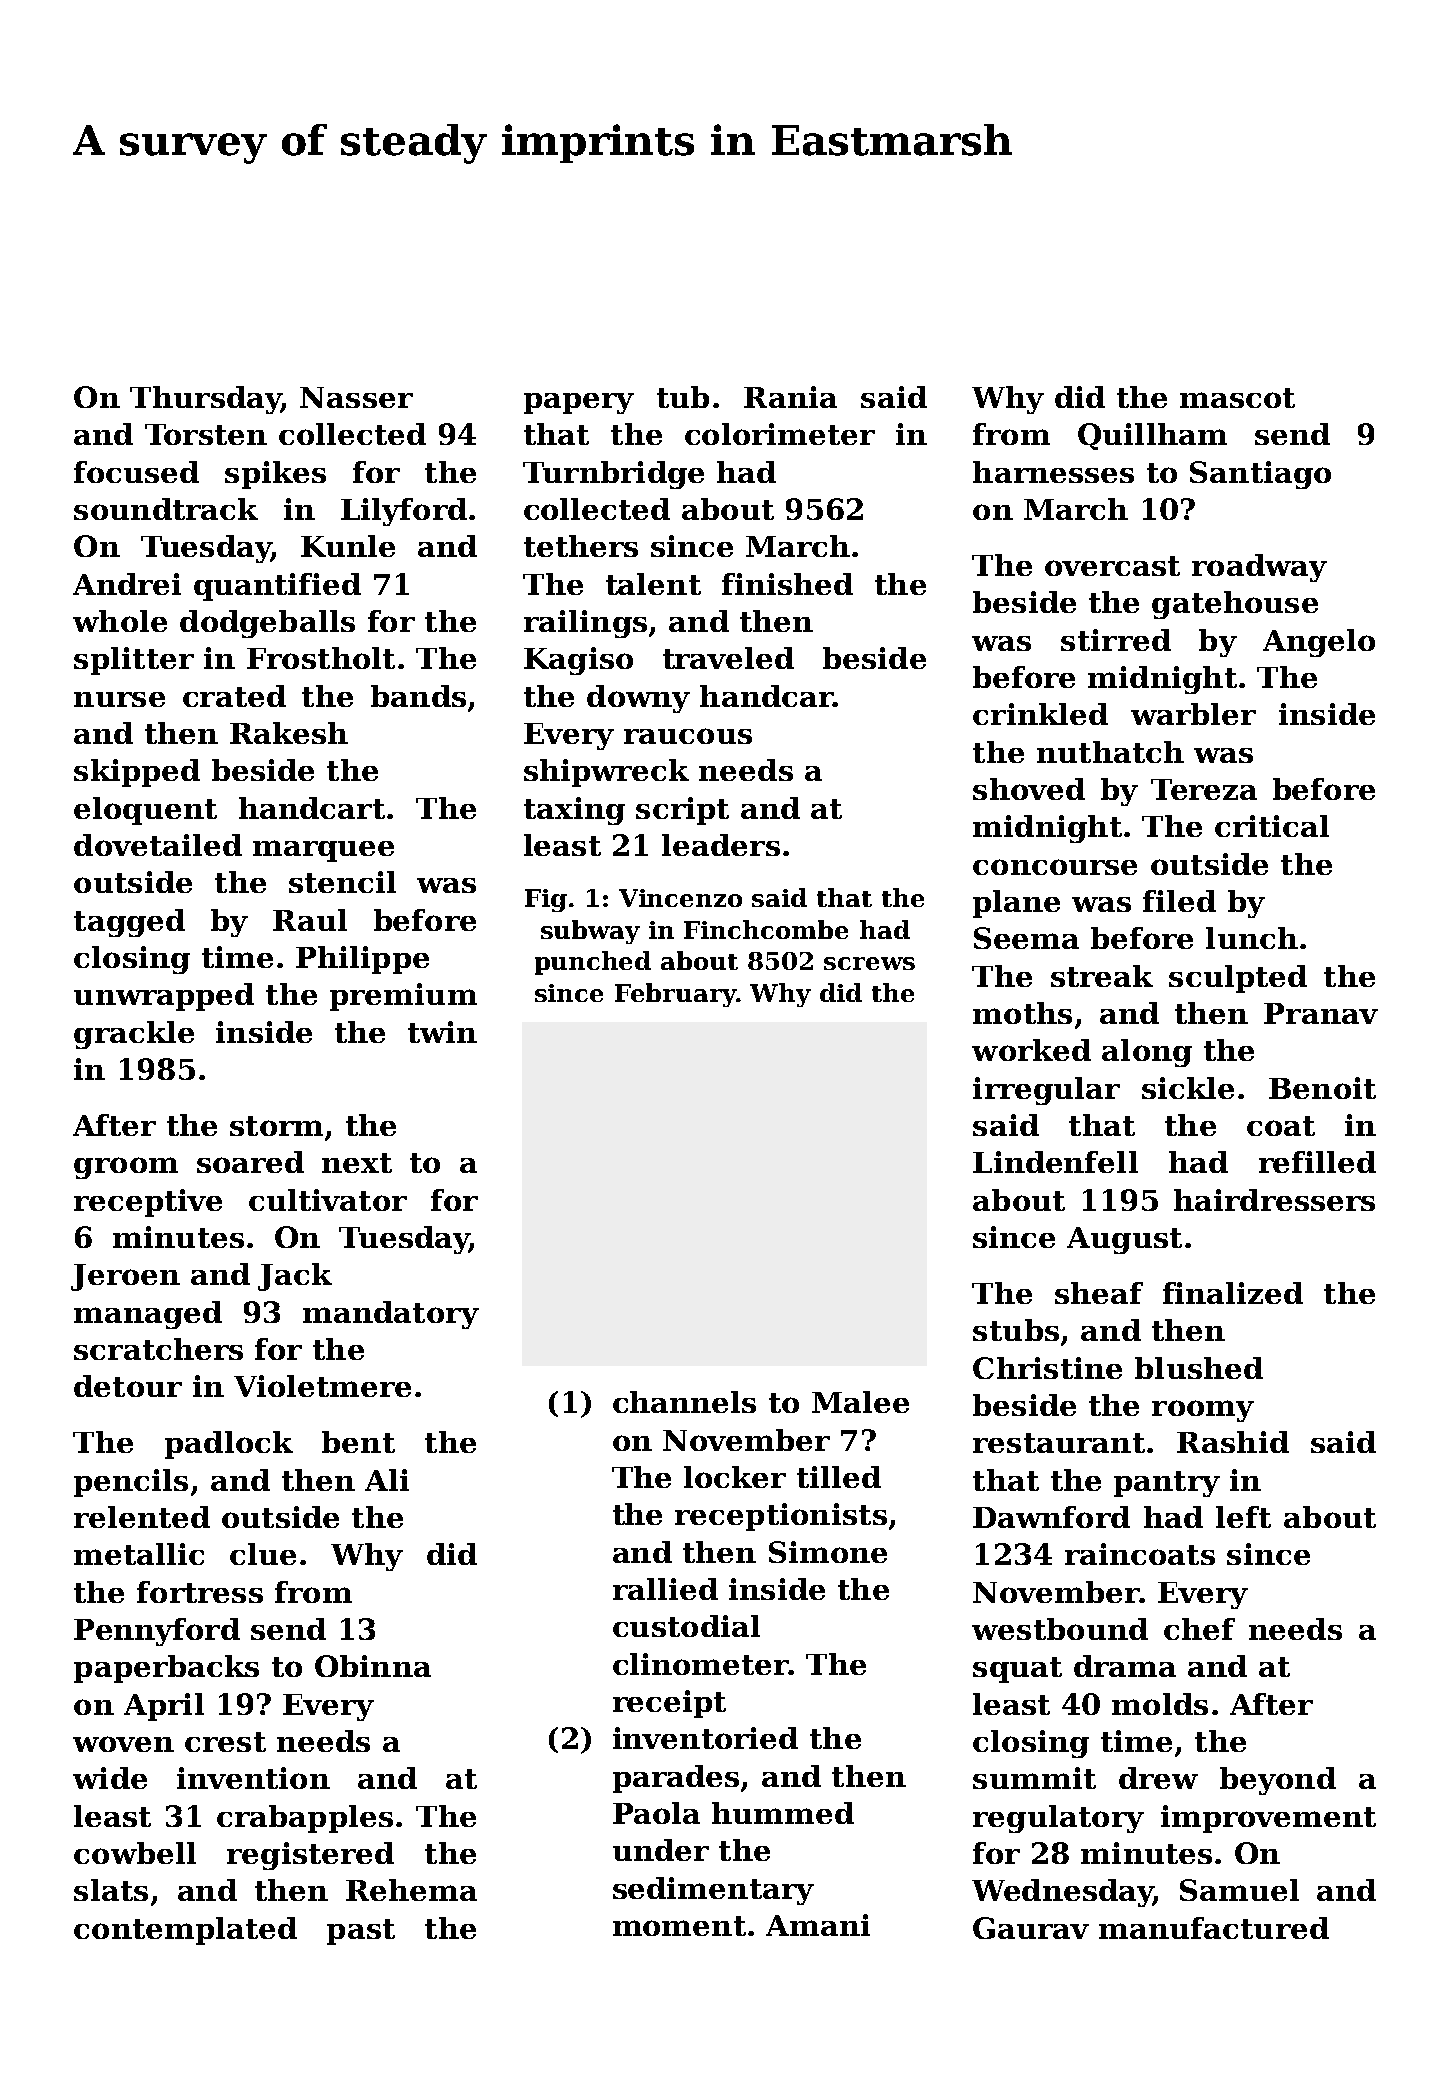 The image size is (1450, 2100). What do you see at coordinates (1237, 398) in the page?
I see `mascot` at bounding box center [1237, 398].
